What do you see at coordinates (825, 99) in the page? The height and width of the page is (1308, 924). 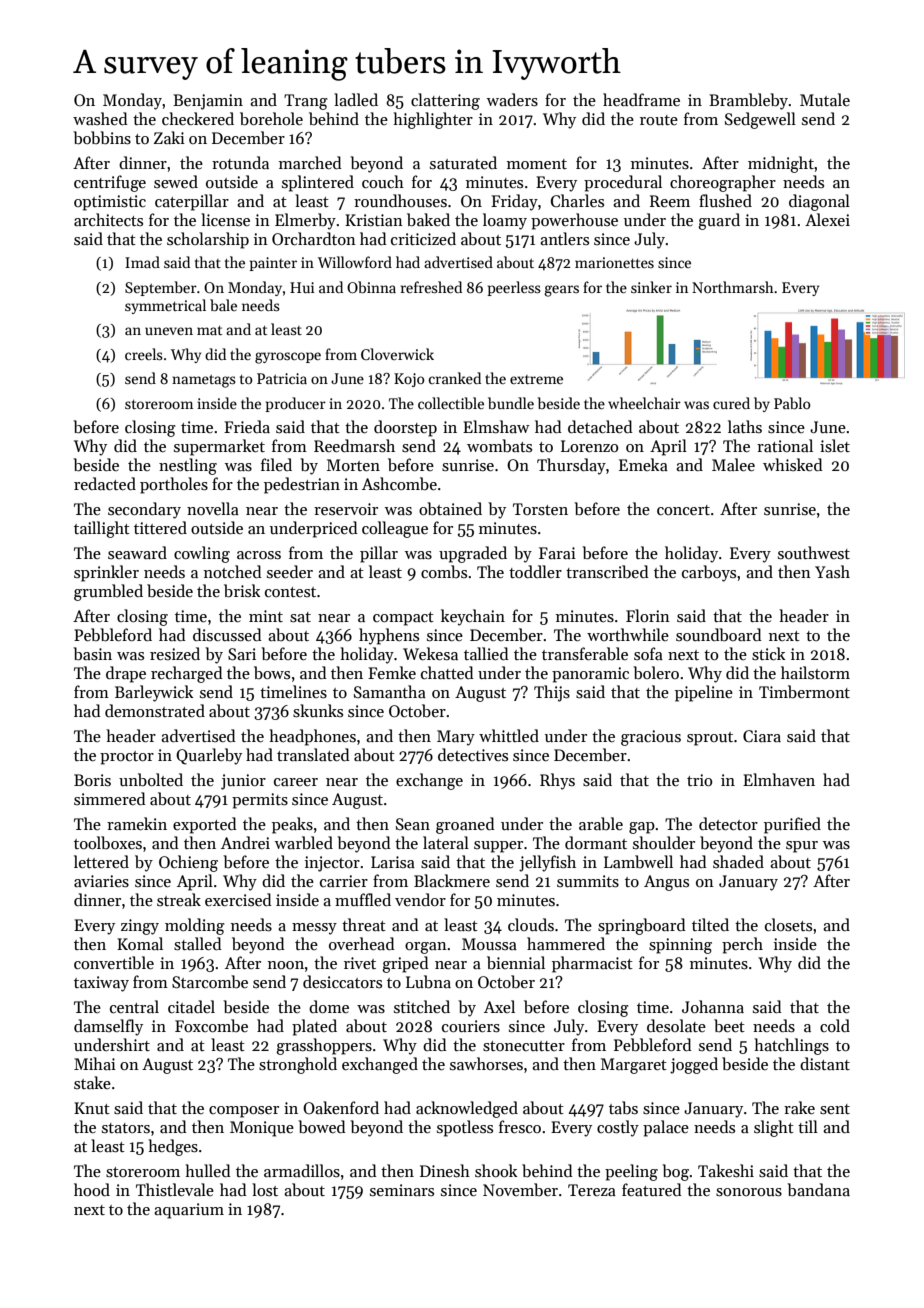 I see `Mutale` at bounding box center [825, 99].
